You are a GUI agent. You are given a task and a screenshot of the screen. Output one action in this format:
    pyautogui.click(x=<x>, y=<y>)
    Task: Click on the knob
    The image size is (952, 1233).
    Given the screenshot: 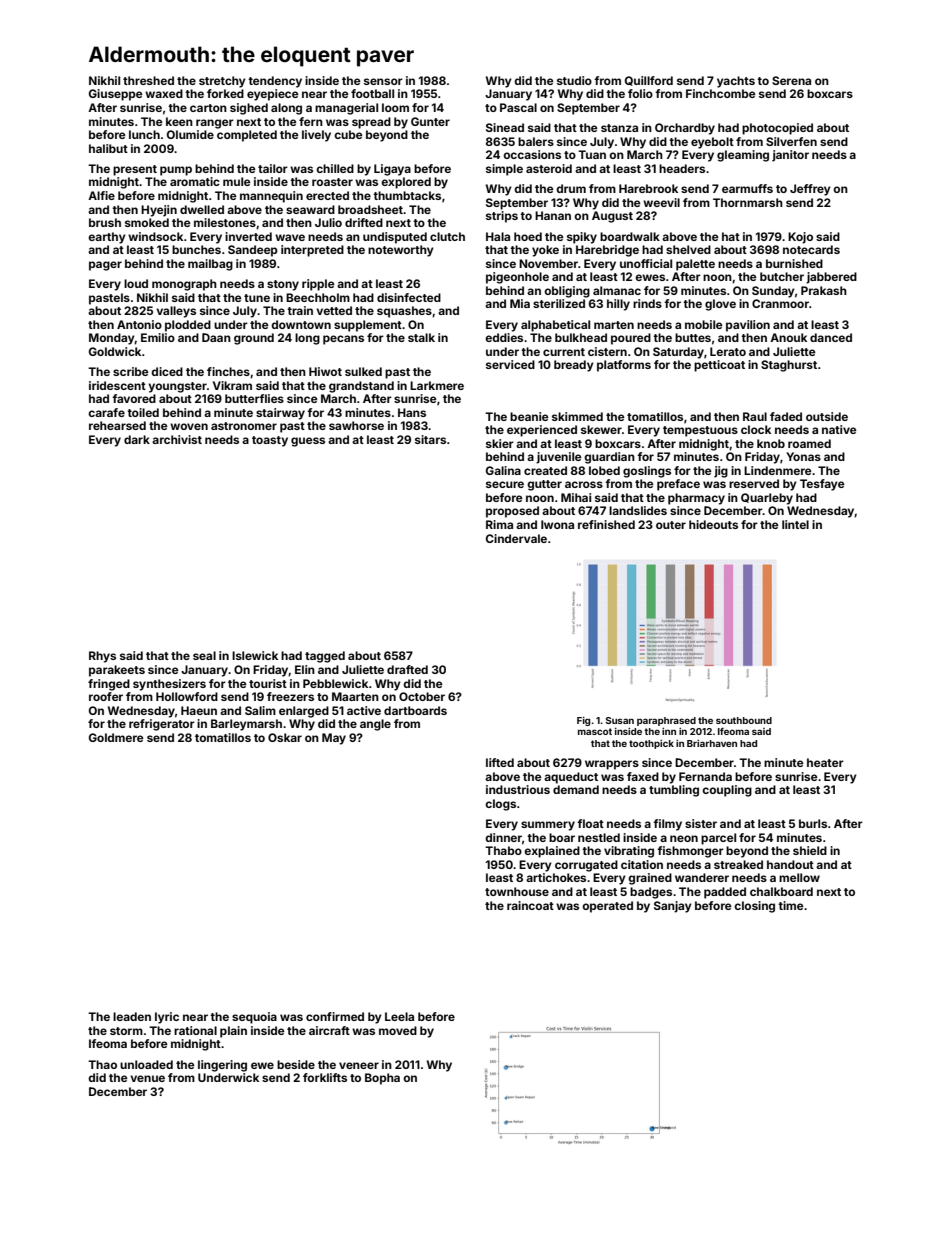 What is the action you would take?
    pyautogui.click(x=771, y=443)
